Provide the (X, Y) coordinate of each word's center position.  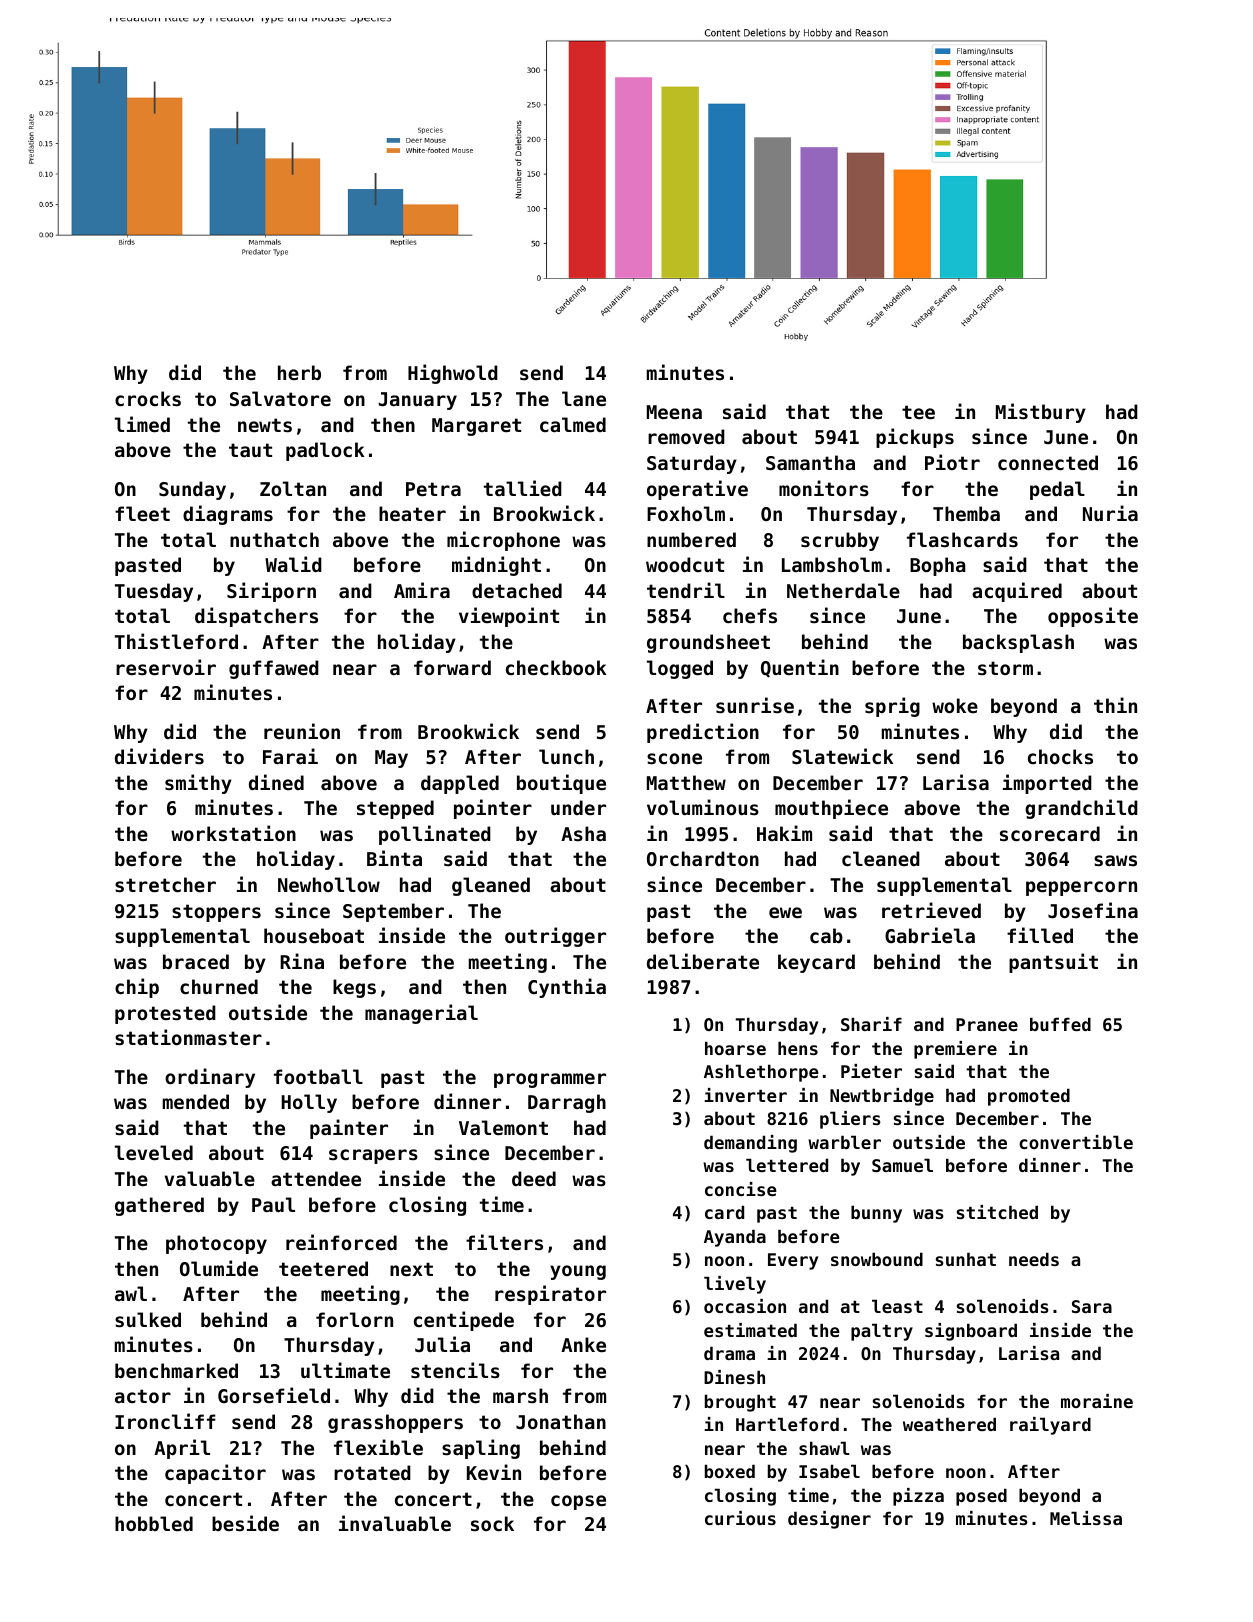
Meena (674, 412)
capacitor (215, 1474)
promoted (1029, 1097)
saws (1115, 860)
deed (534, 1178)
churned (219, 986)
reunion (302, 731)
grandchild (1081, 809)
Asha (583, 833)
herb (299, 372)
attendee (316, 1178)
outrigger (555, 937)
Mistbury (1041, 413)
